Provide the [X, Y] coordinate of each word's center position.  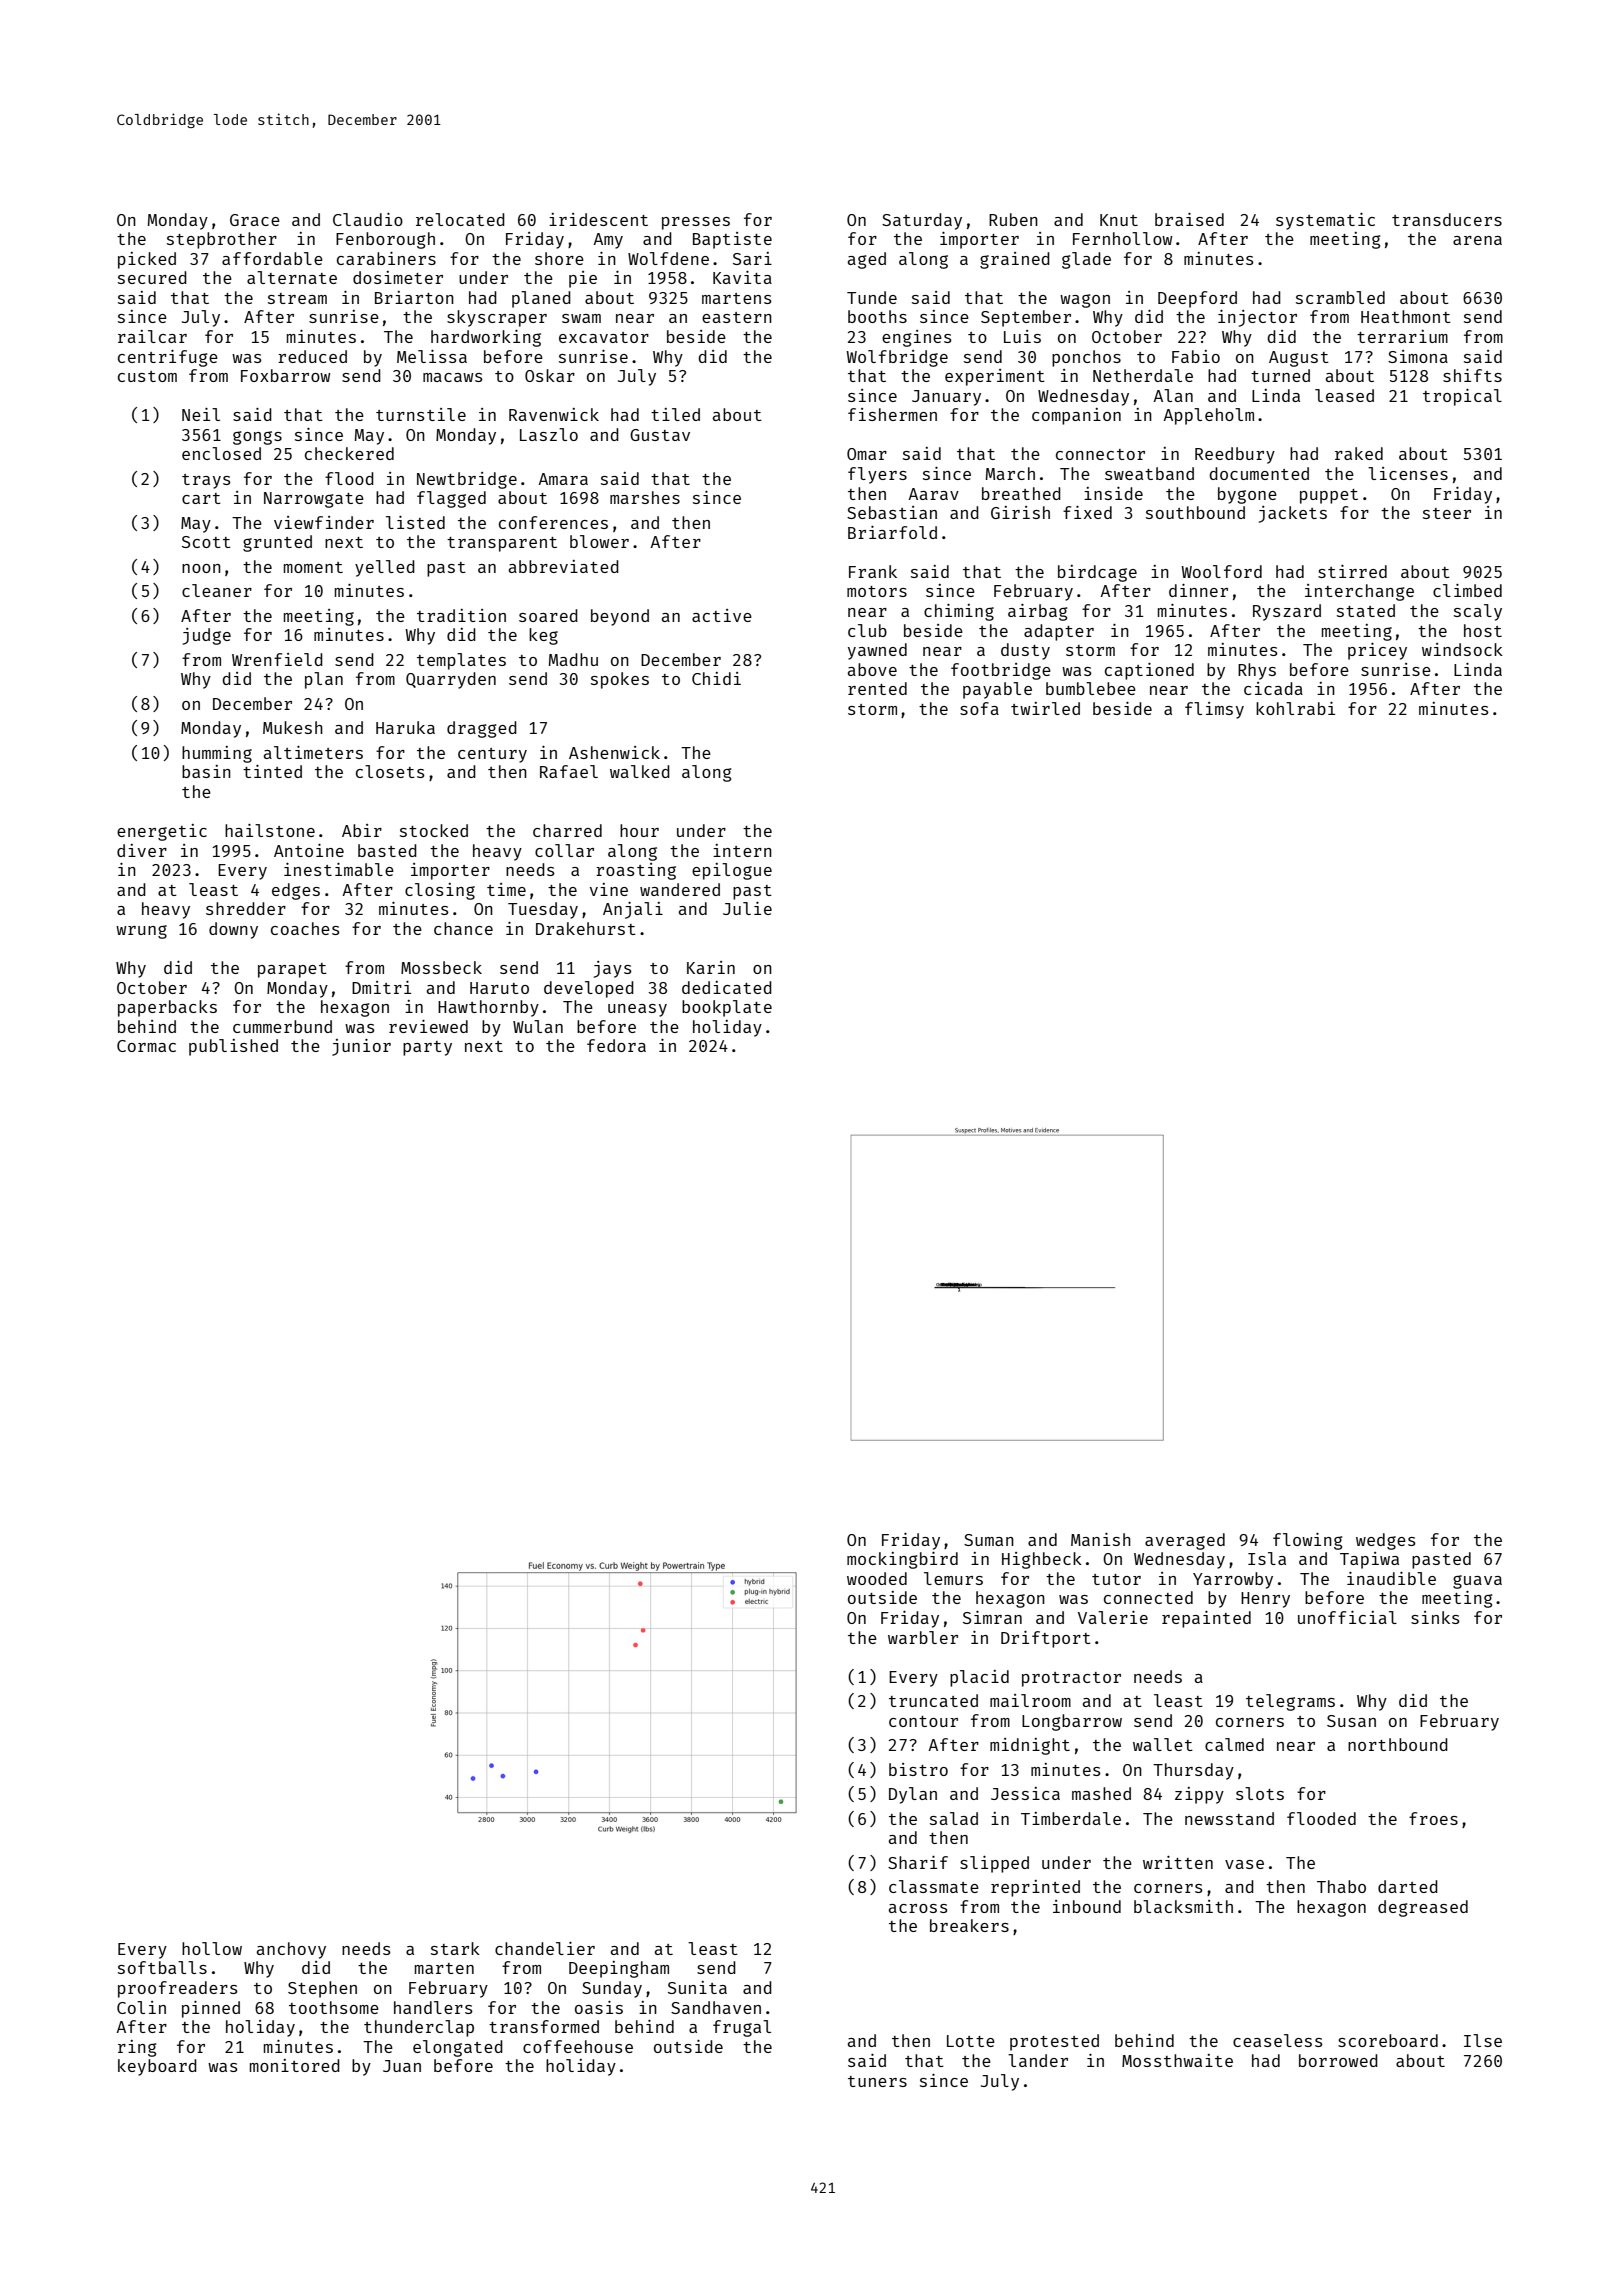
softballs [162, 1967]
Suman [989, 1540]
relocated [460, 219]
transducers [1447, 219]
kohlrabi [1295, 708]
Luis [1022, 336]
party [427, 1048]
